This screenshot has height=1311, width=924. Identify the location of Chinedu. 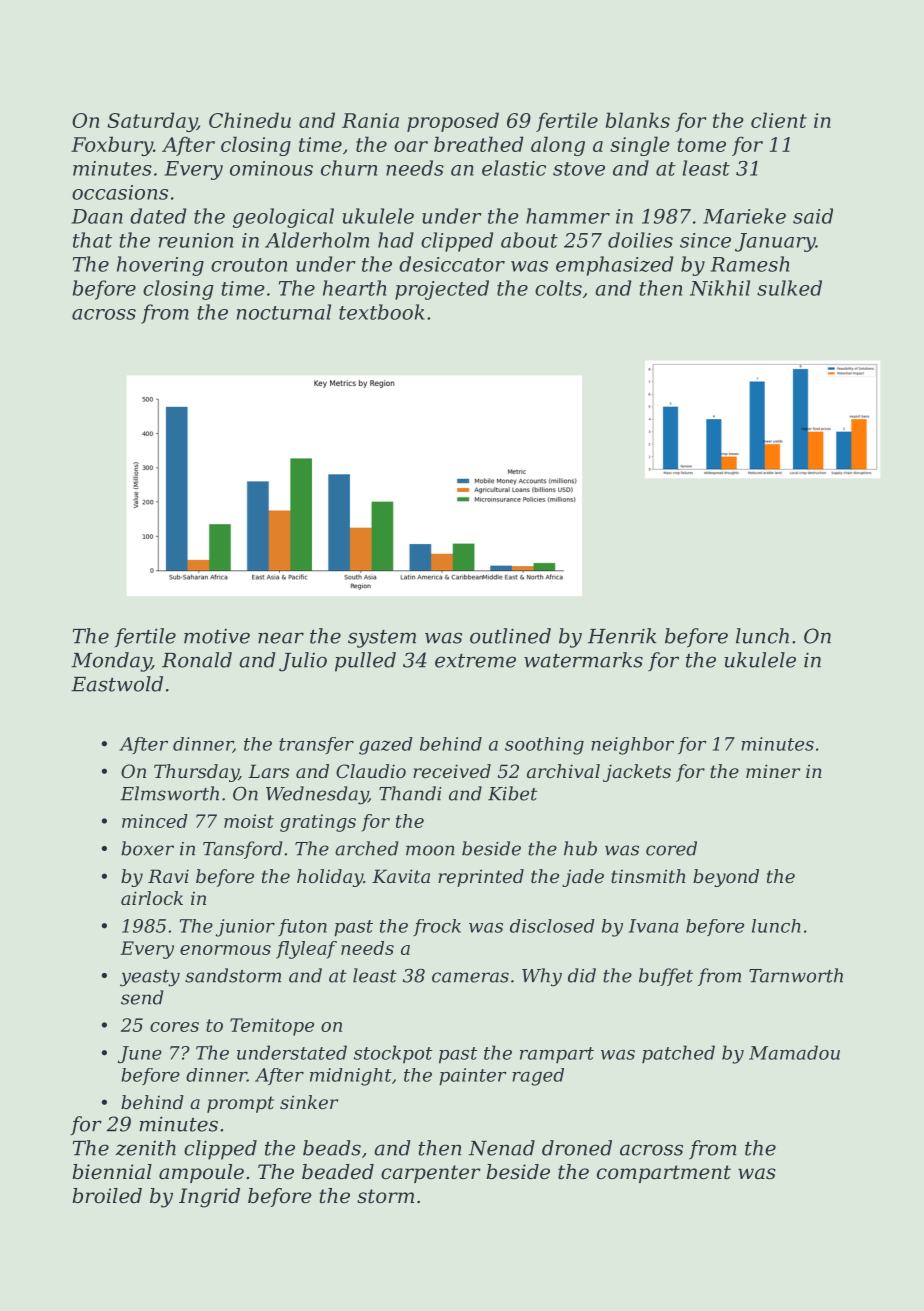
(250, 120).
